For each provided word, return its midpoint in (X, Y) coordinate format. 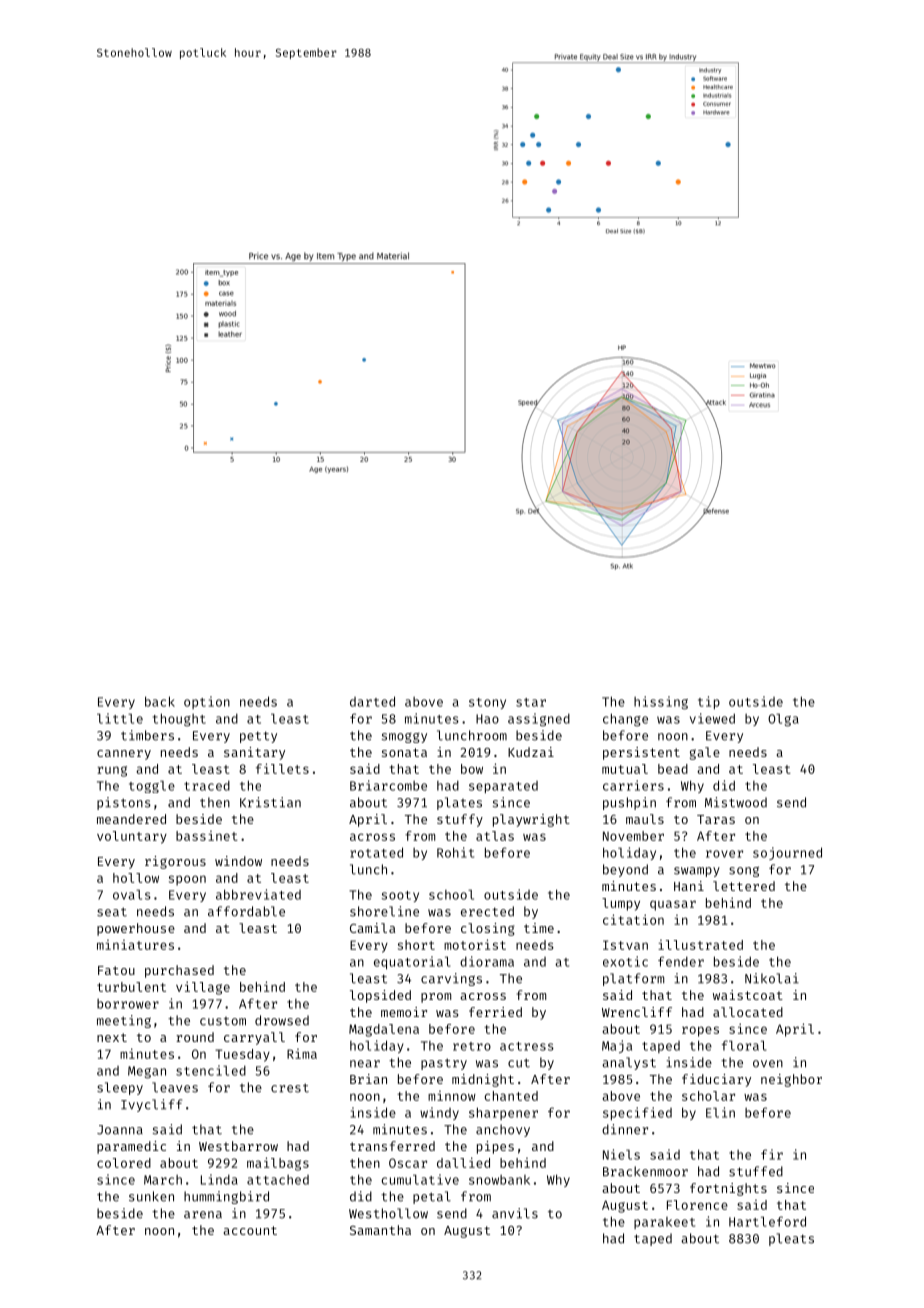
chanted (511, 1096)
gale (705, 753)
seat (112, 912)
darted (372, 701)
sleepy (120, 1088)
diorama (487, 961)
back (160, 701)
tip (709, 702)
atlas (495, 836)
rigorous (175, 862)
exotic (625, 961)
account (250, 1230)
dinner (625, 1129)
